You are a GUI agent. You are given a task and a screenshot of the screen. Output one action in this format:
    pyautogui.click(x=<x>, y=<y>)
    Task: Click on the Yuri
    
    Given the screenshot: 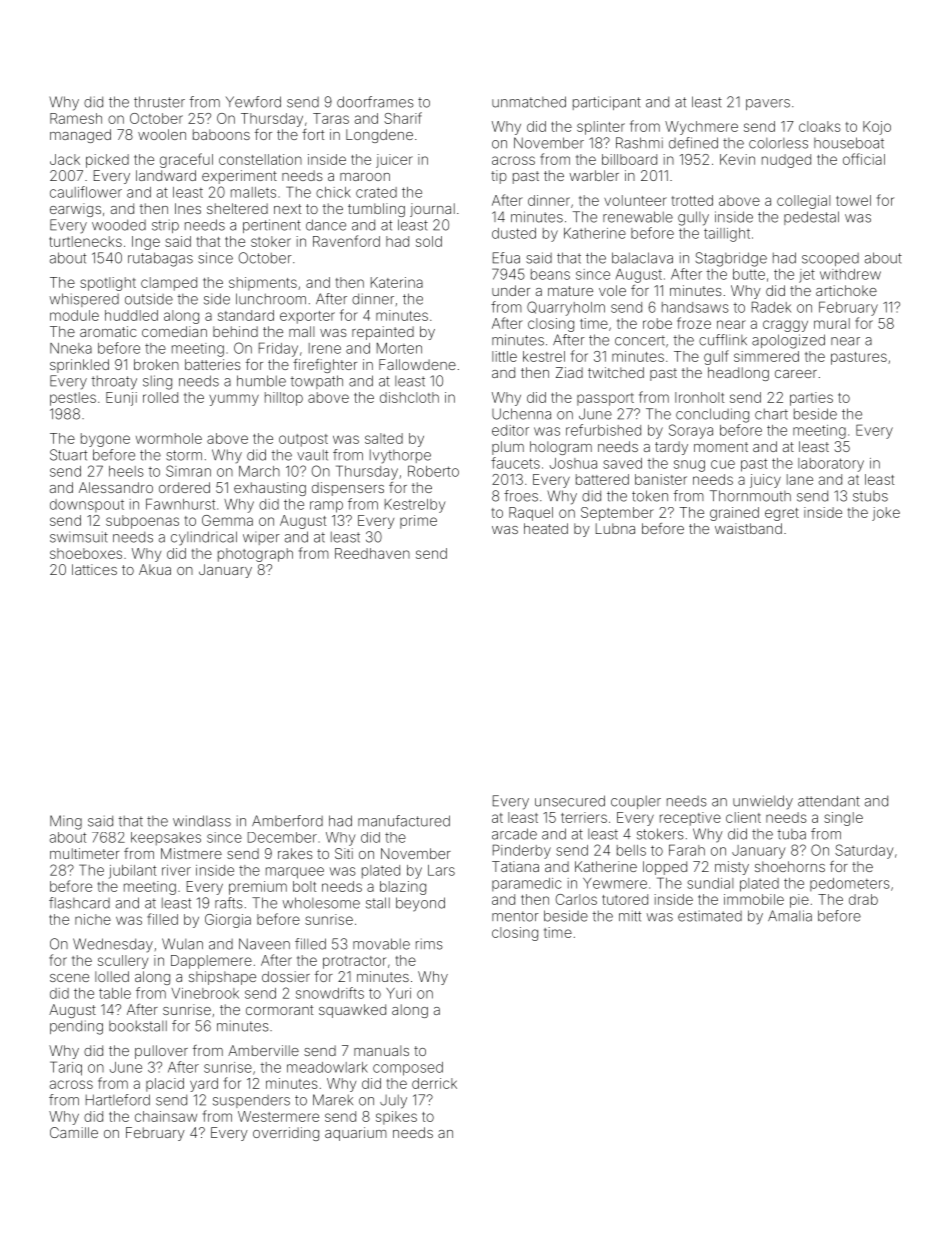 What is the action you would take?
    pyautogui.click(x=398, y=993)
